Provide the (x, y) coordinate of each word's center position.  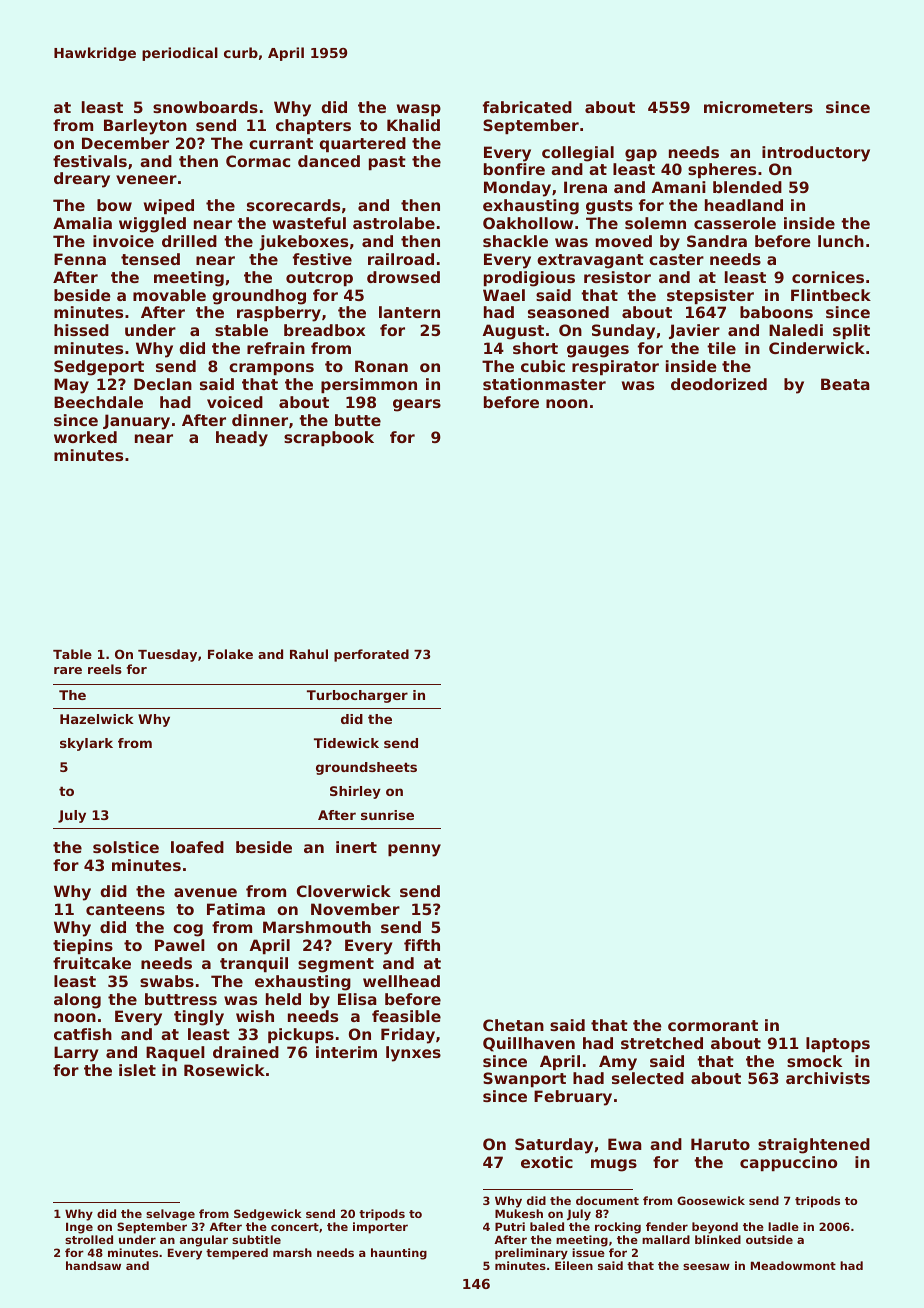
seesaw (706, 1266)
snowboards (205, 107)
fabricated (527, 107)
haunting (399, 1254)
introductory (816, 154)
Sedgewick (268, 1215)
